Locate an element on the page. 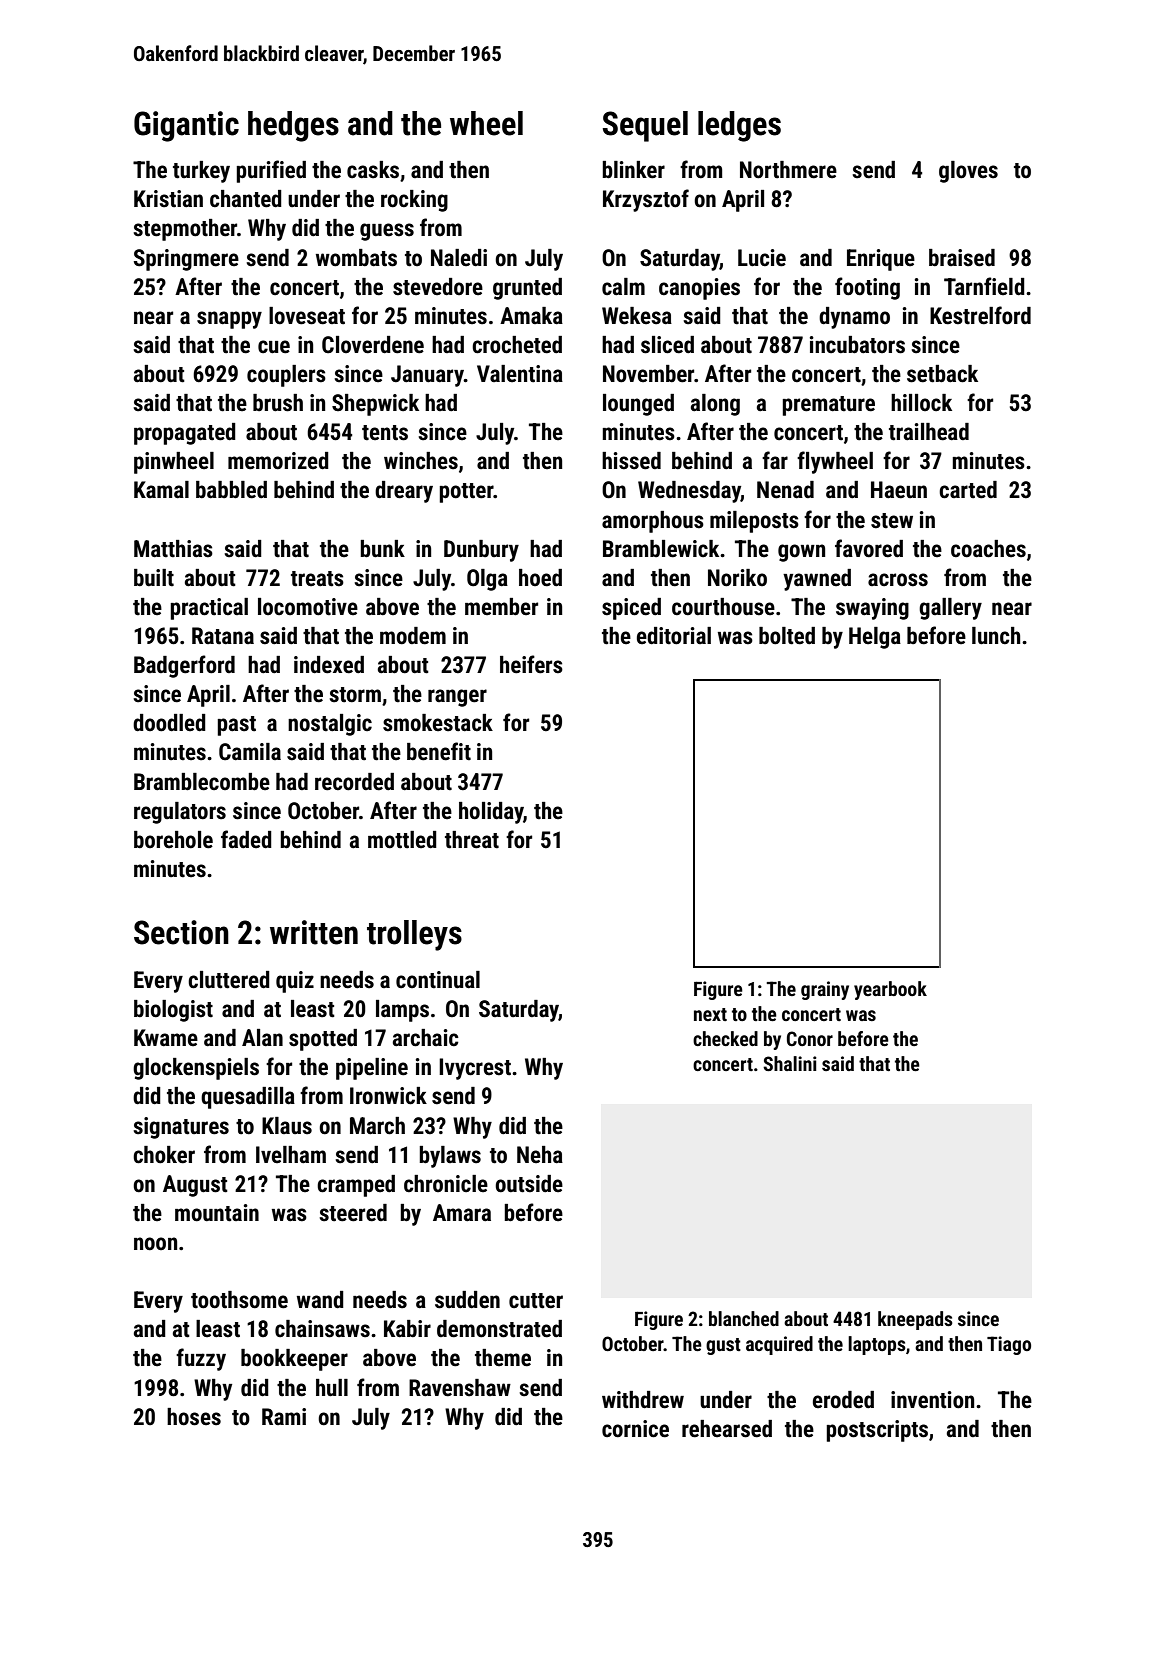 Image resolution: width=1165 pixels, height=1654 pixels. threat is located at coordinates (472, 840).
